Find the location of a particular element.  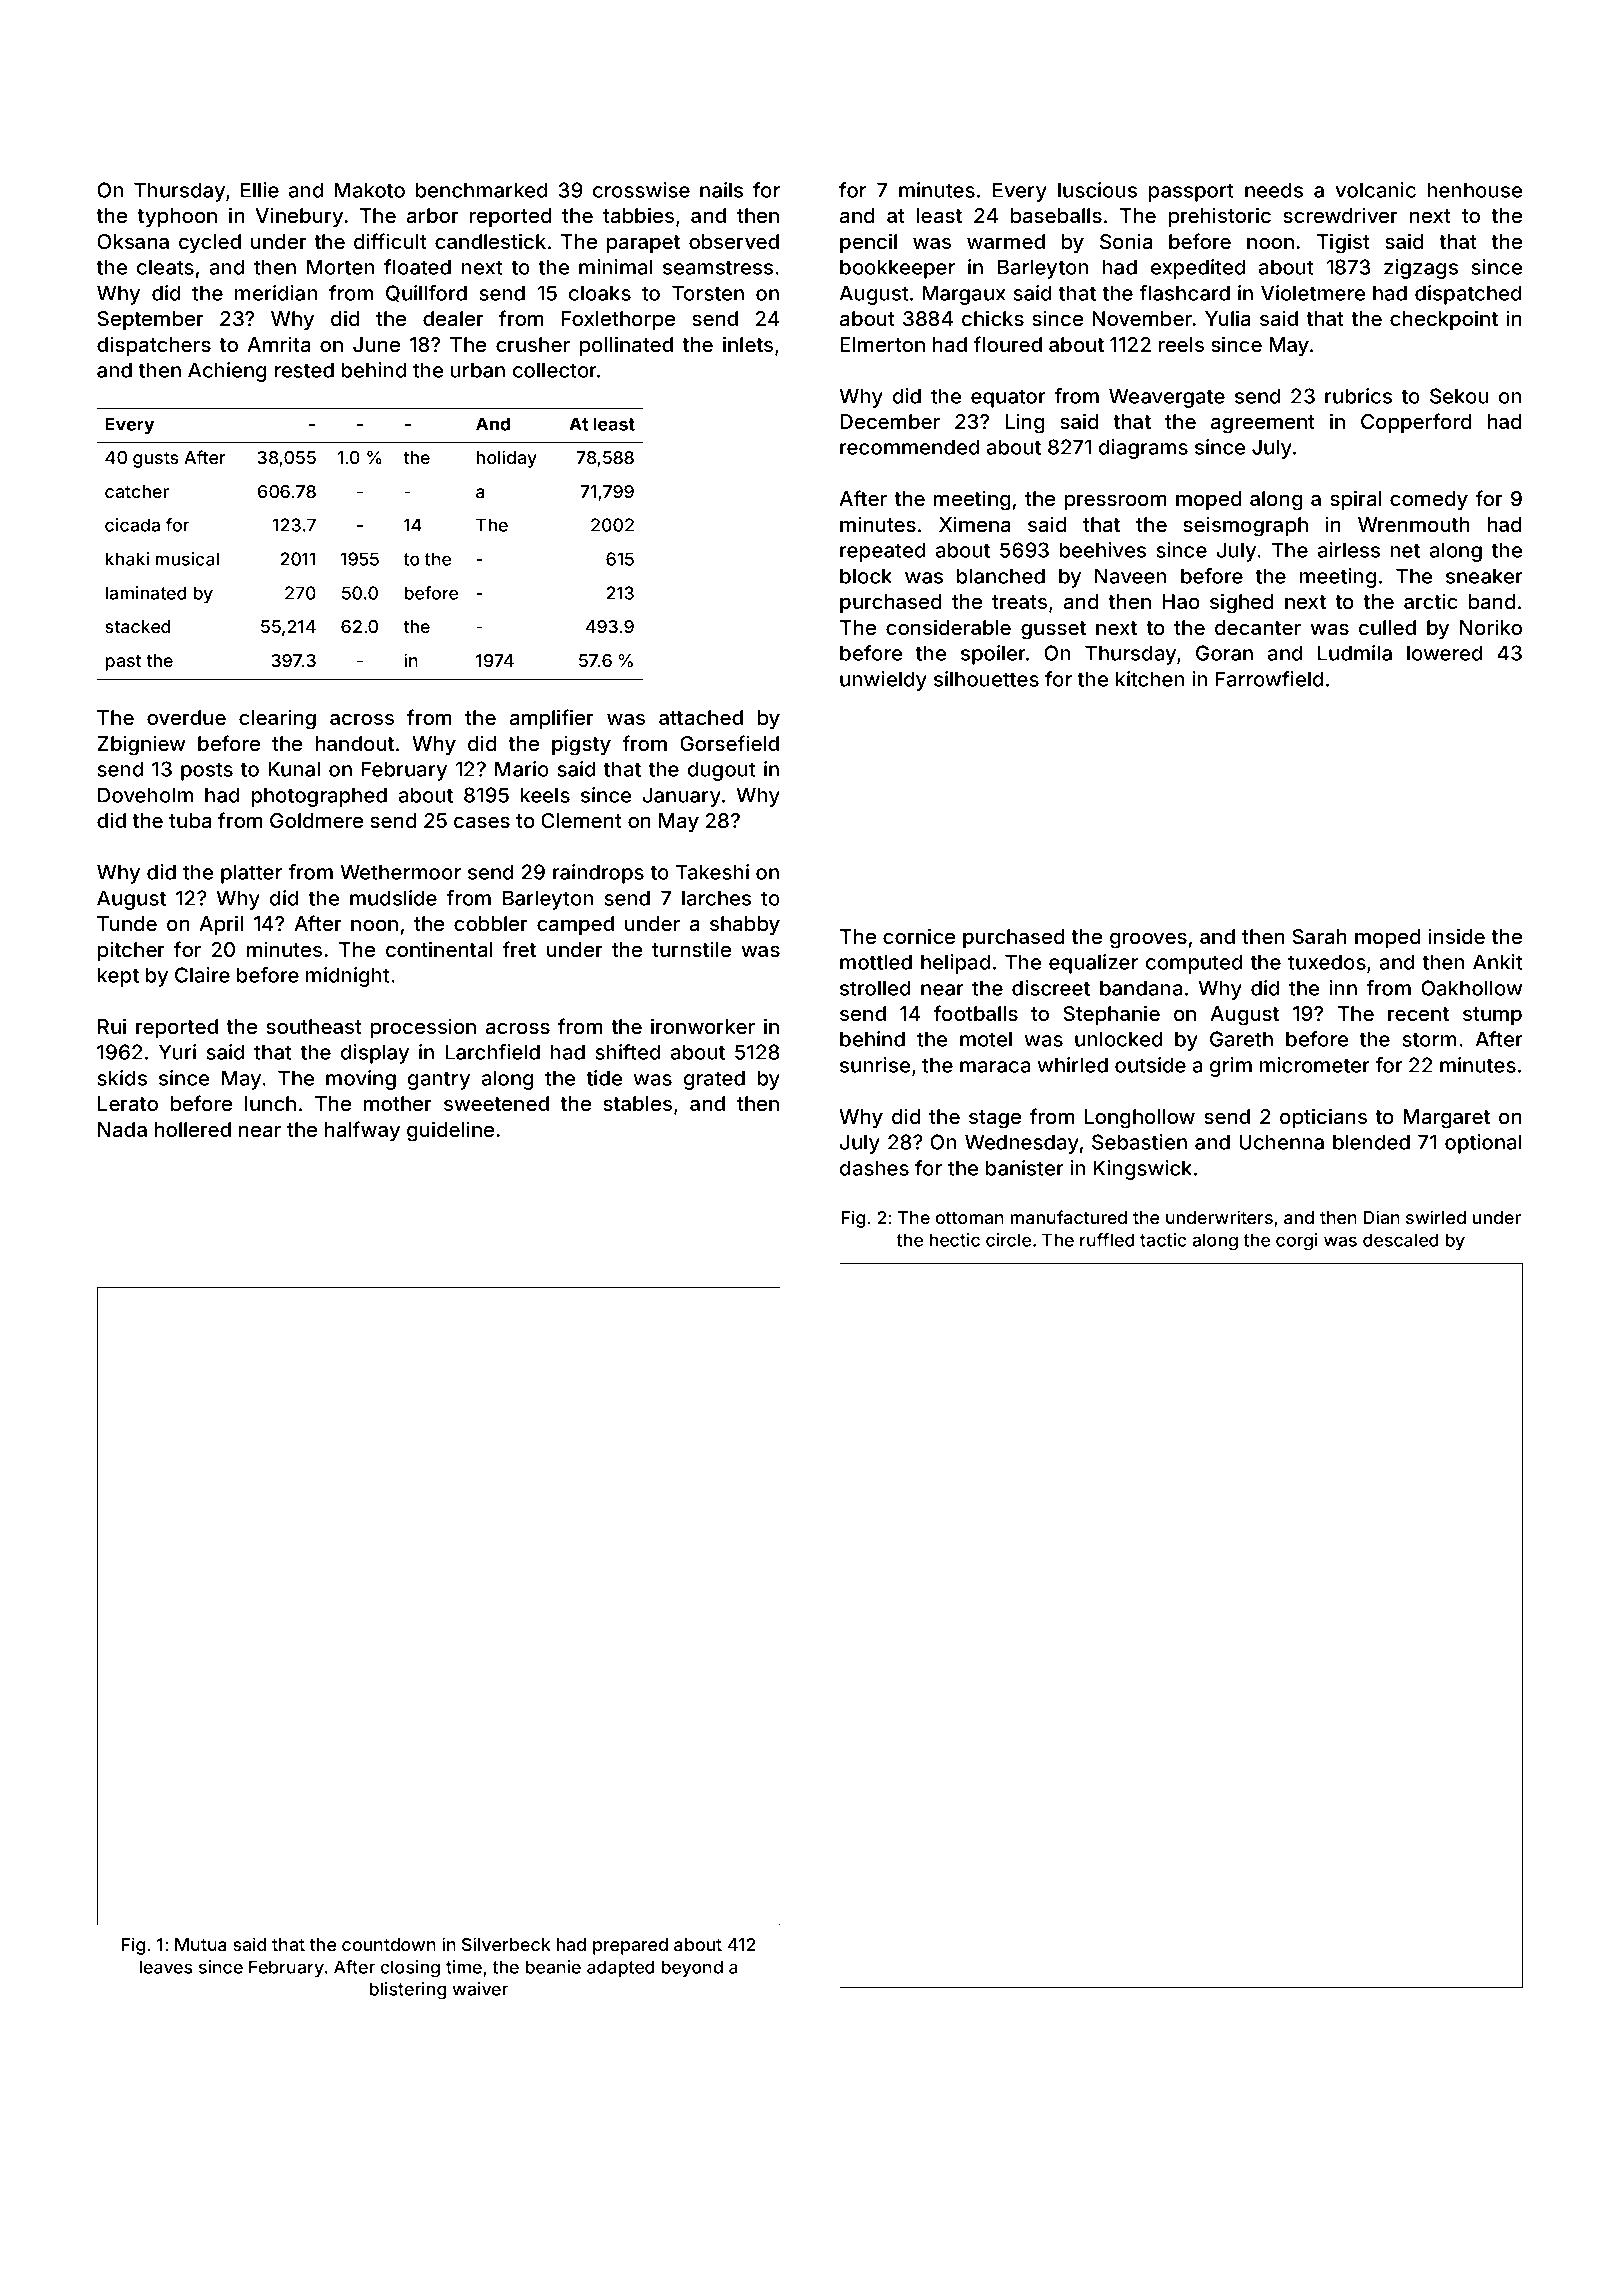

shabby is located at coordinates (745, 925).
